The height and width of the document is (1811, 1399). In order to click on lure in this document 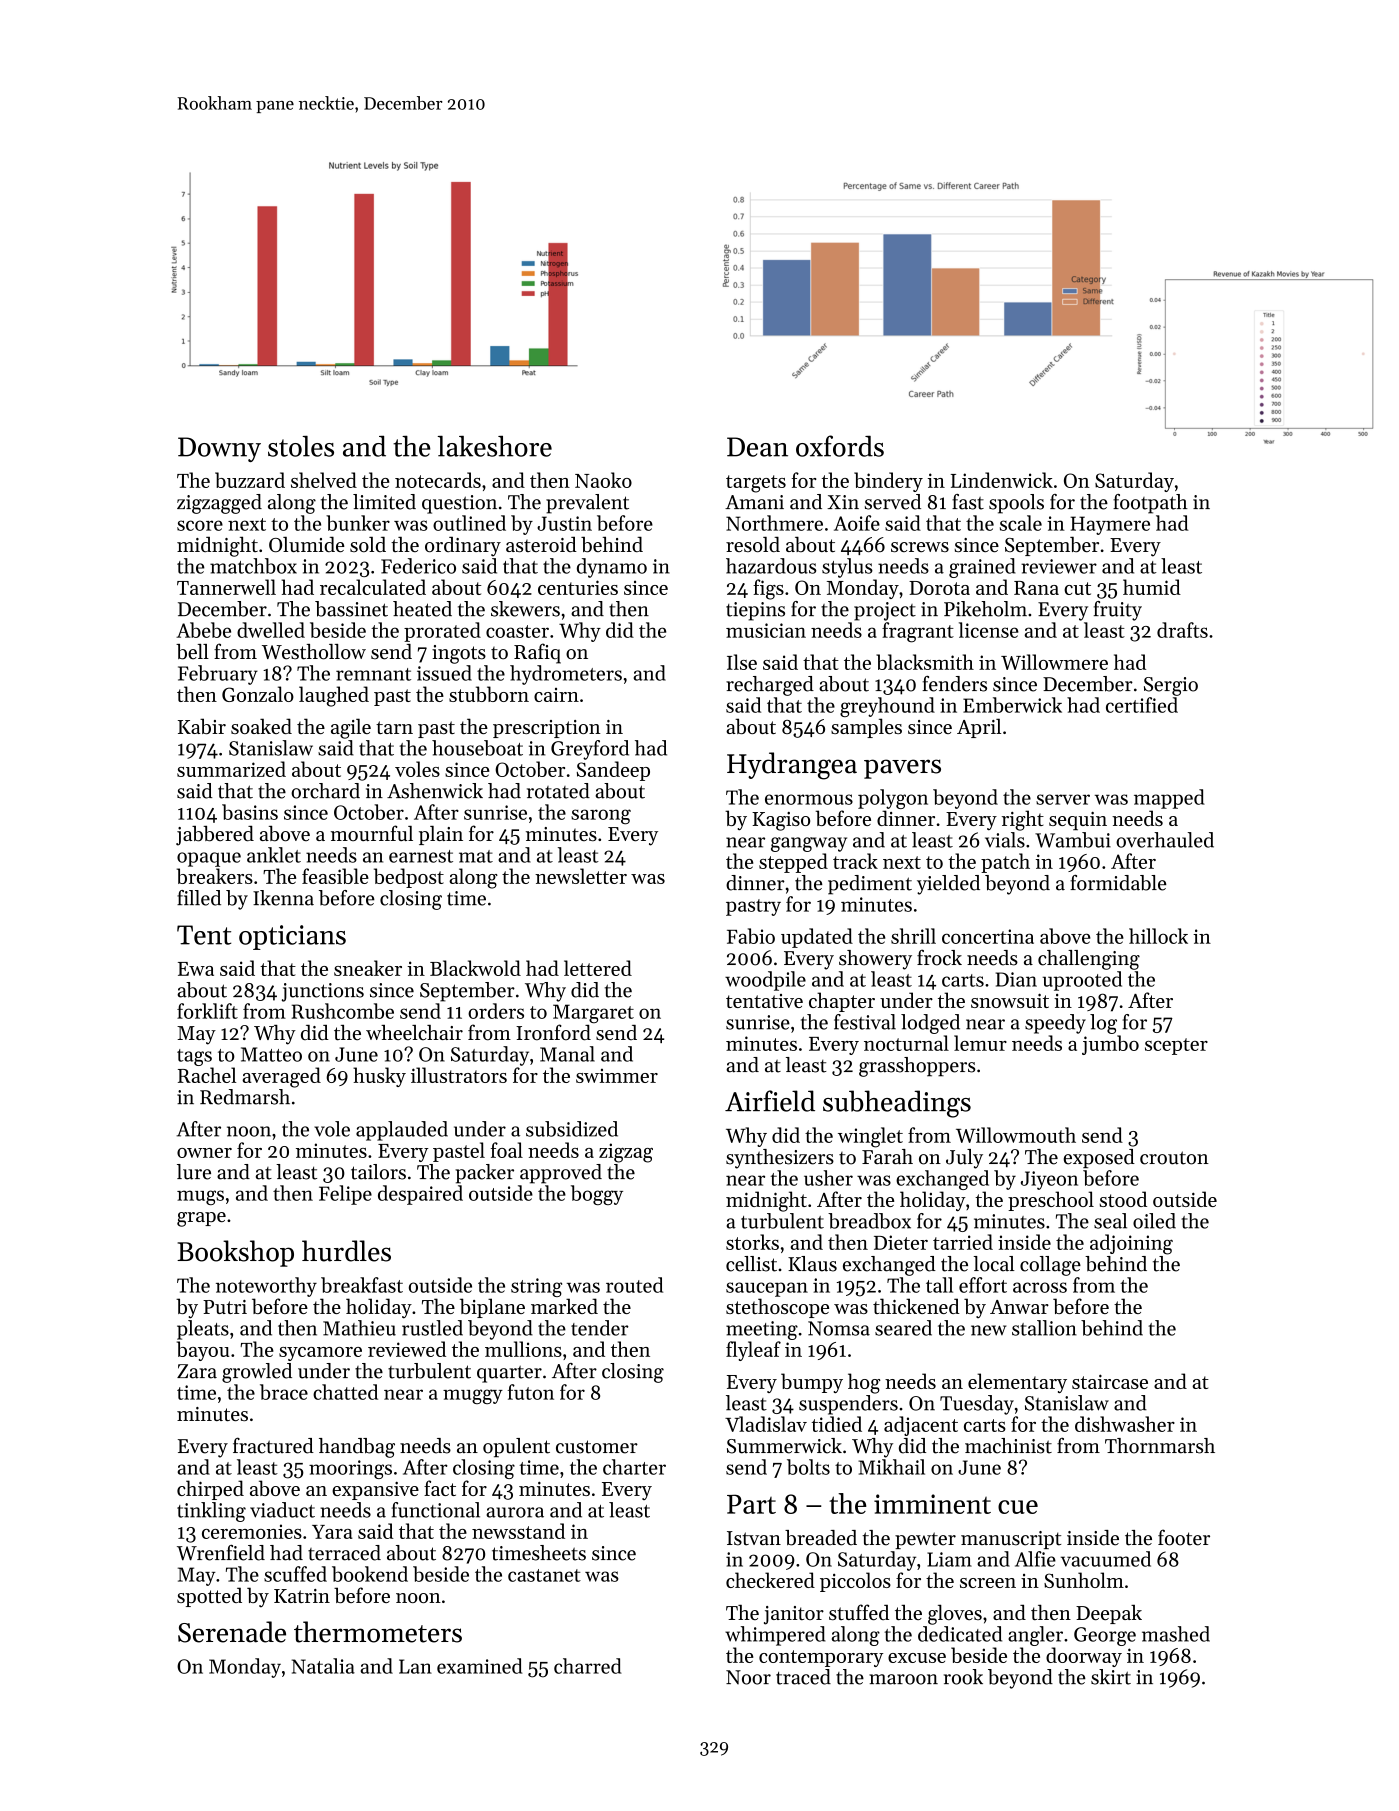, I will do `click(194, 1172)`.
